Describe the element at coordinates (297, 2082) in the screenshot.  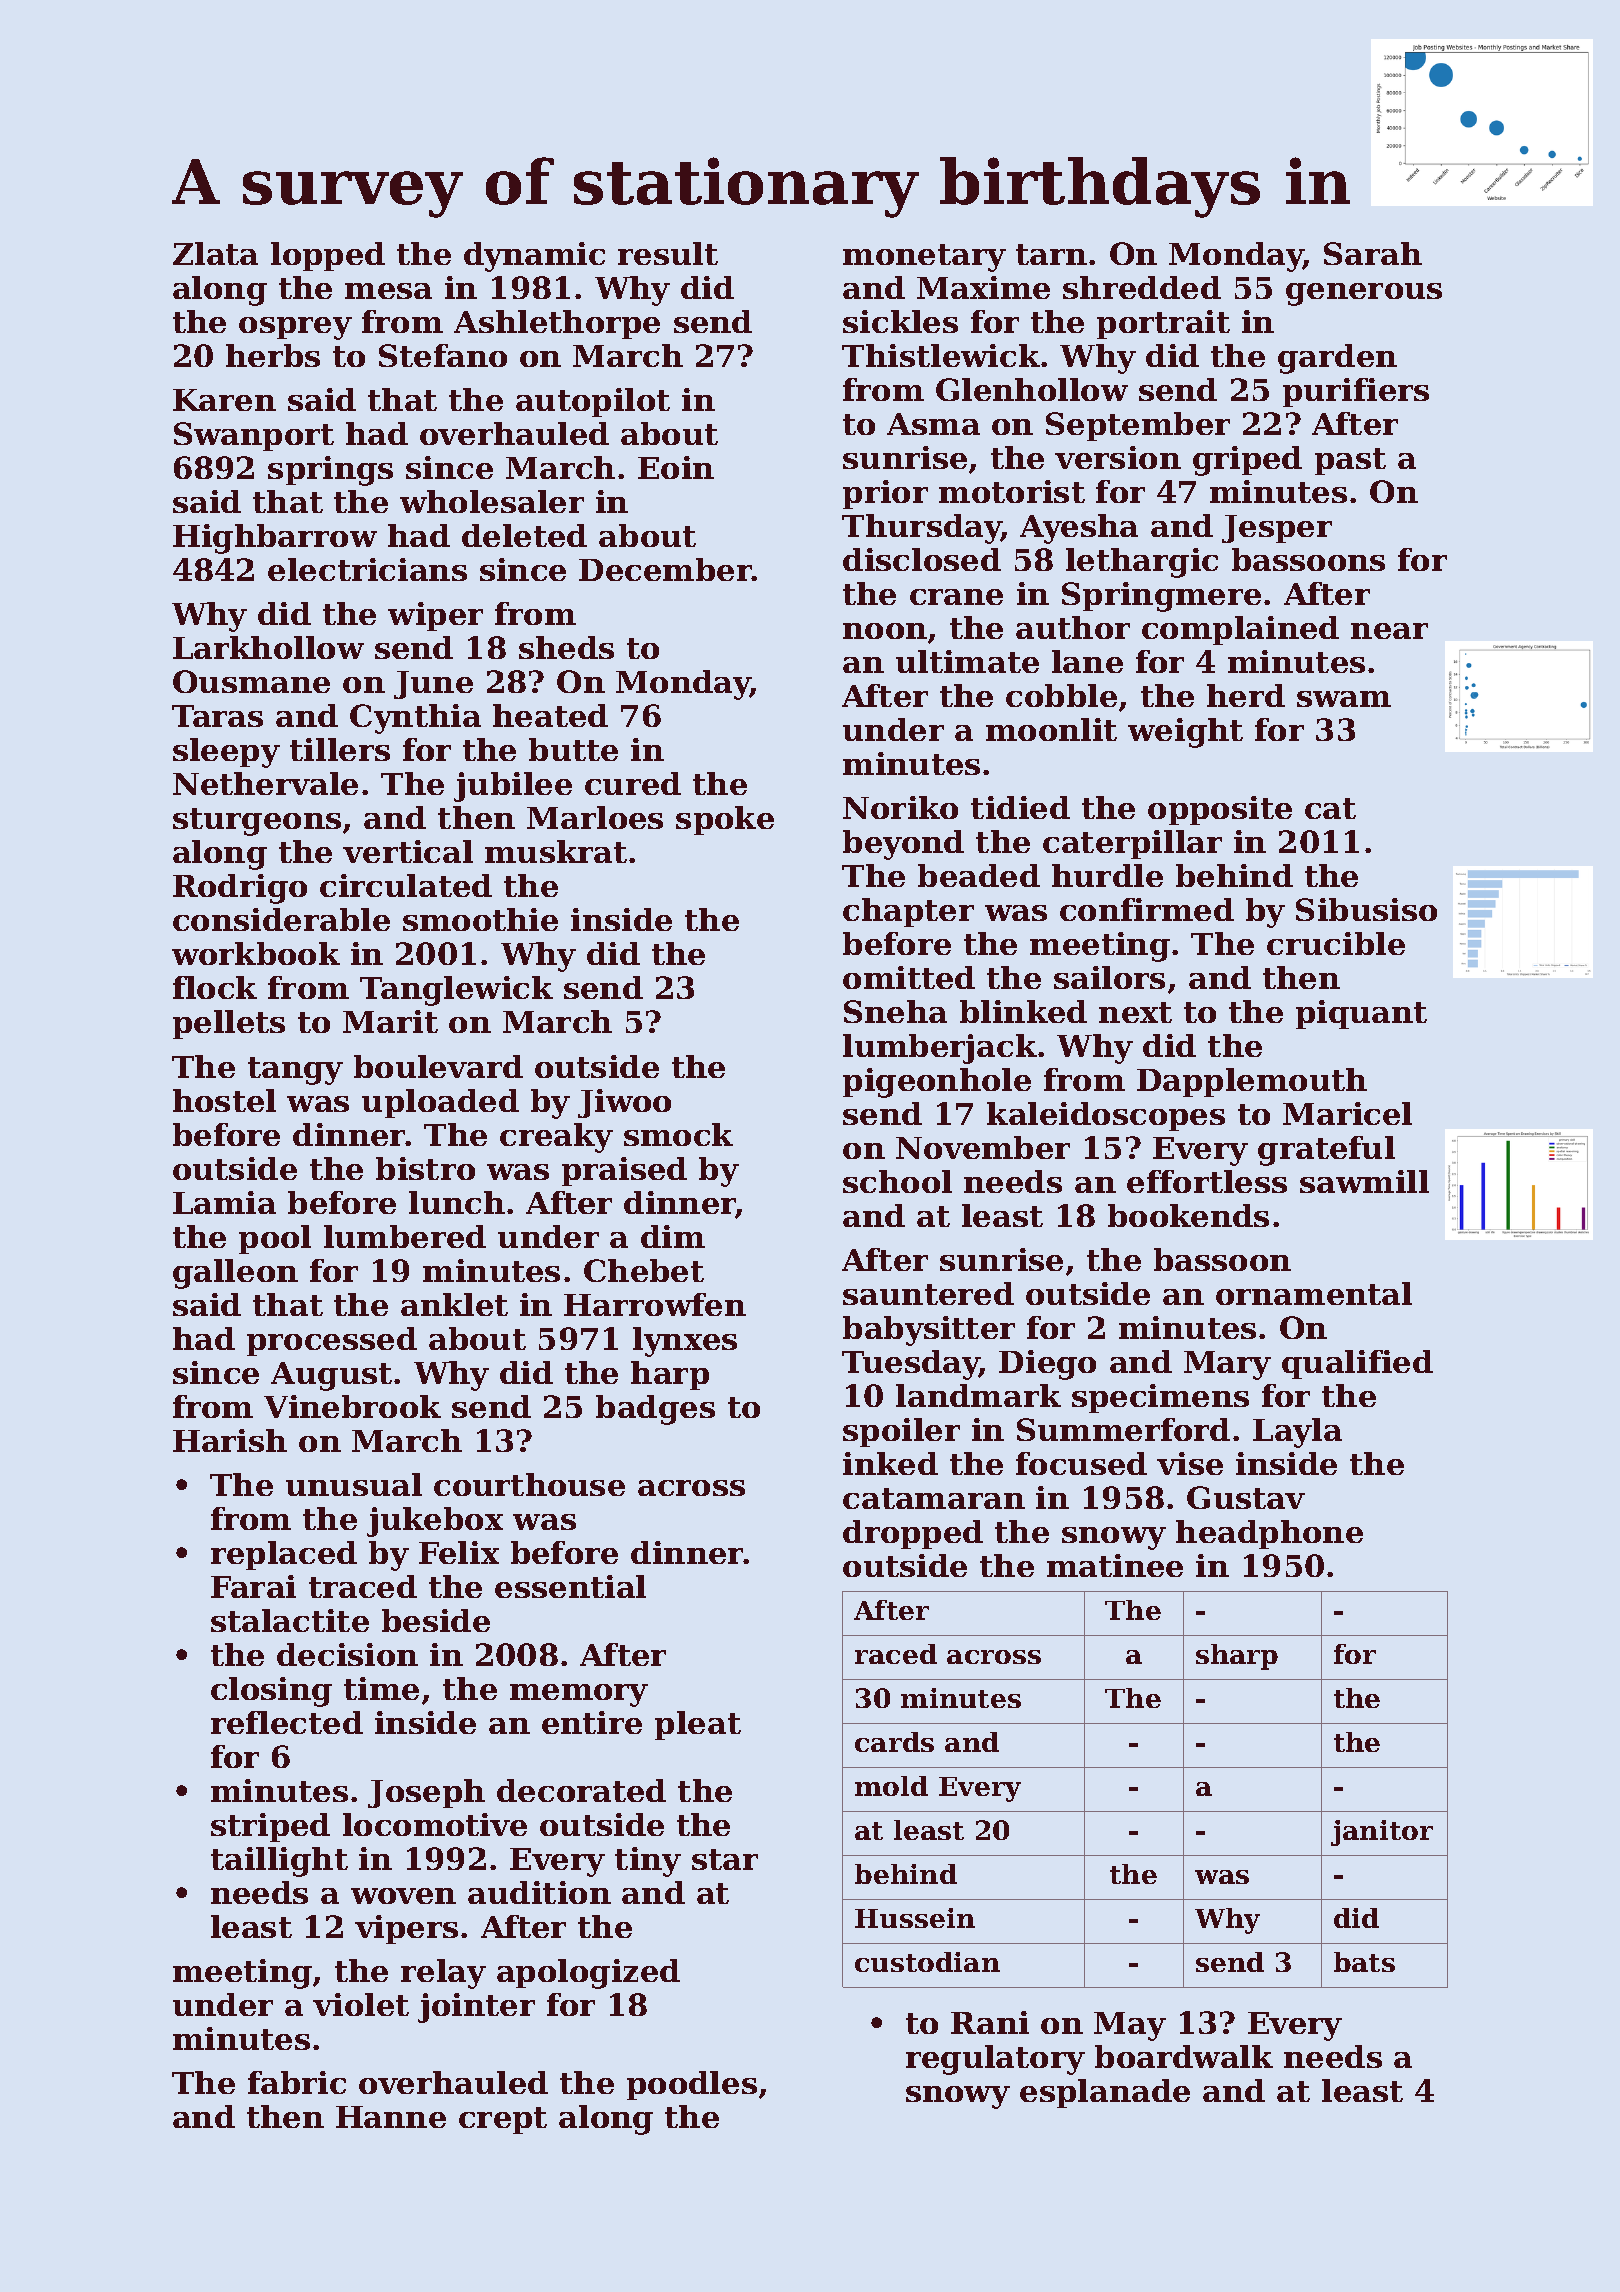
I see `fabric` at that location.
